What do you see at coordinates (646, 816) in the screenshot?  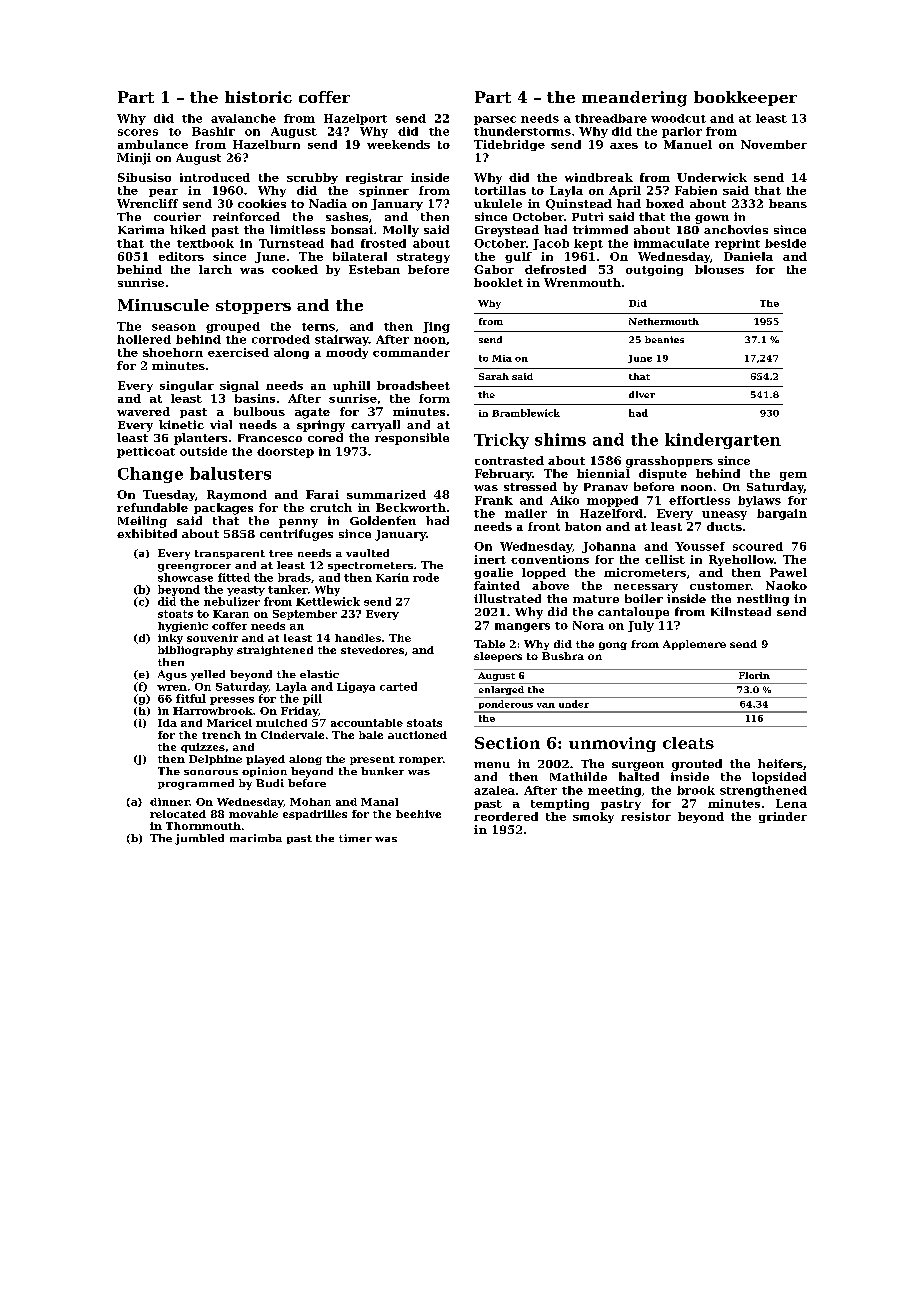 I see `resistor` at bounding box center [646, 816].
